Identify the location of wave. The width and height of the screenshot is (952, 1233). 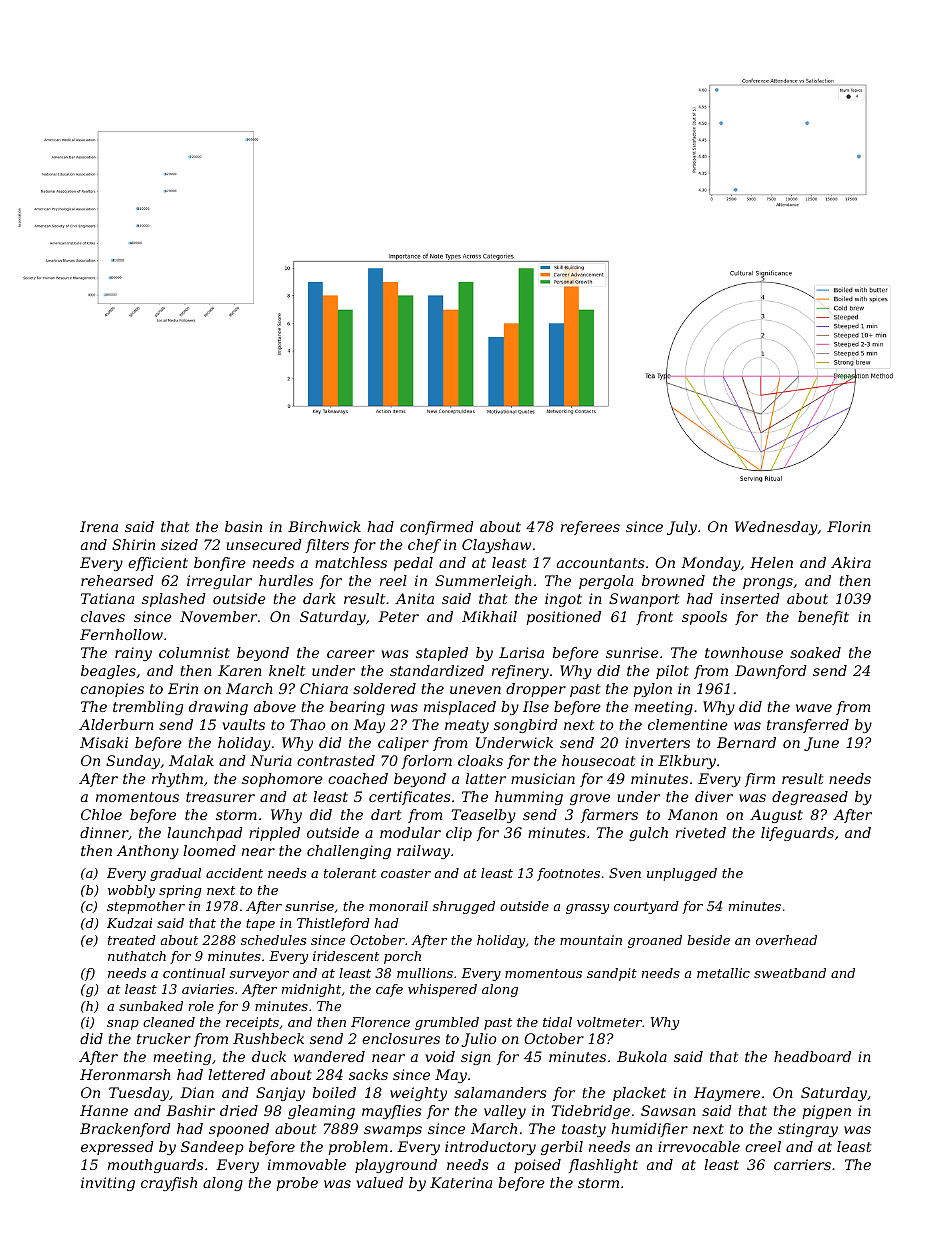
(814, 708).
